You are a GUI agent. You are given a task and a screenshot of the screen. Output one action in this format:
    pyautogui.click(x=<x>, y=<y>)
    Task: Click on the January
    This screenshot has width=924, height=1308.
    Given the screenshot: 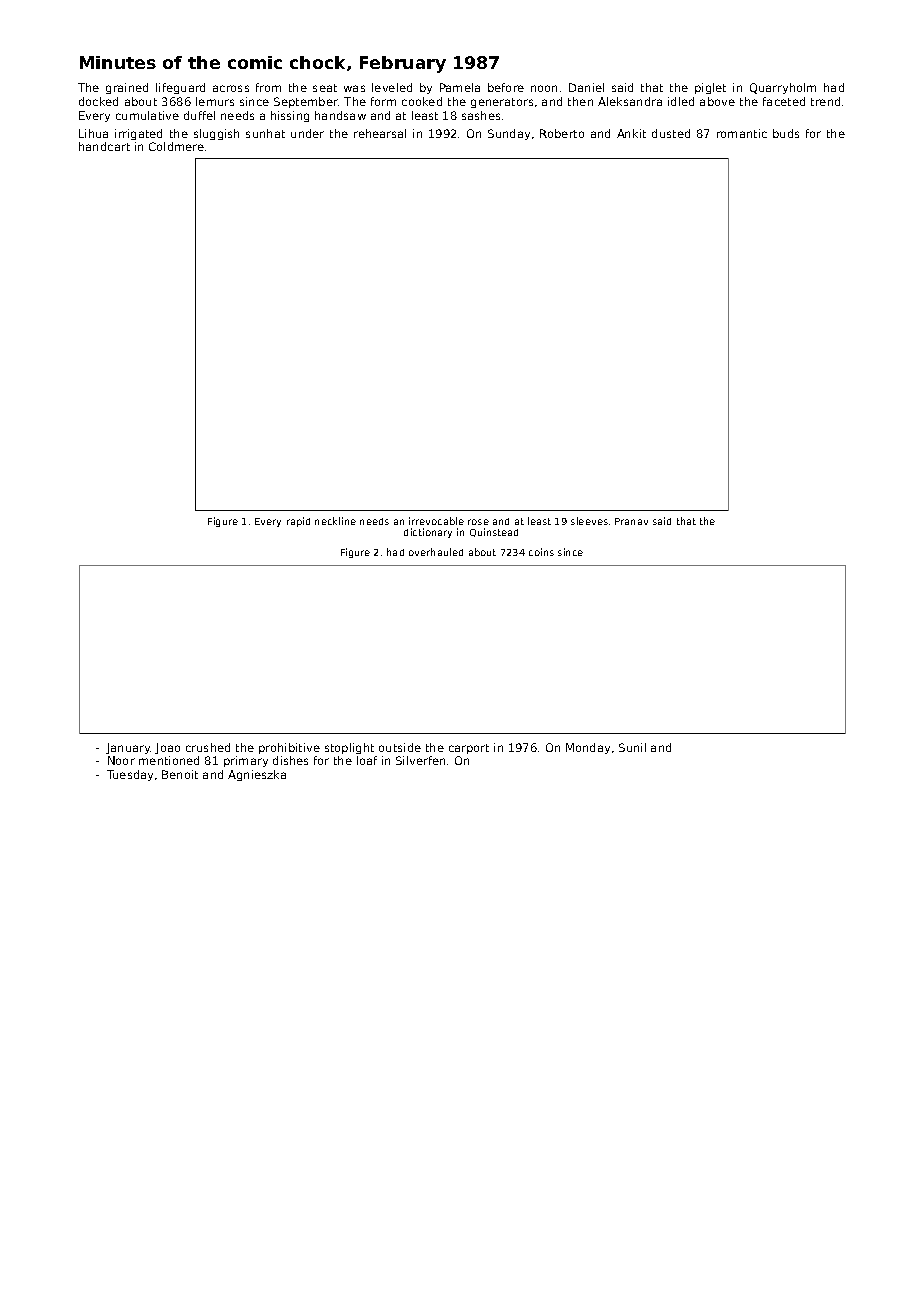 What is the action you would take?
    pyautogui.click(x=128, y=748)
